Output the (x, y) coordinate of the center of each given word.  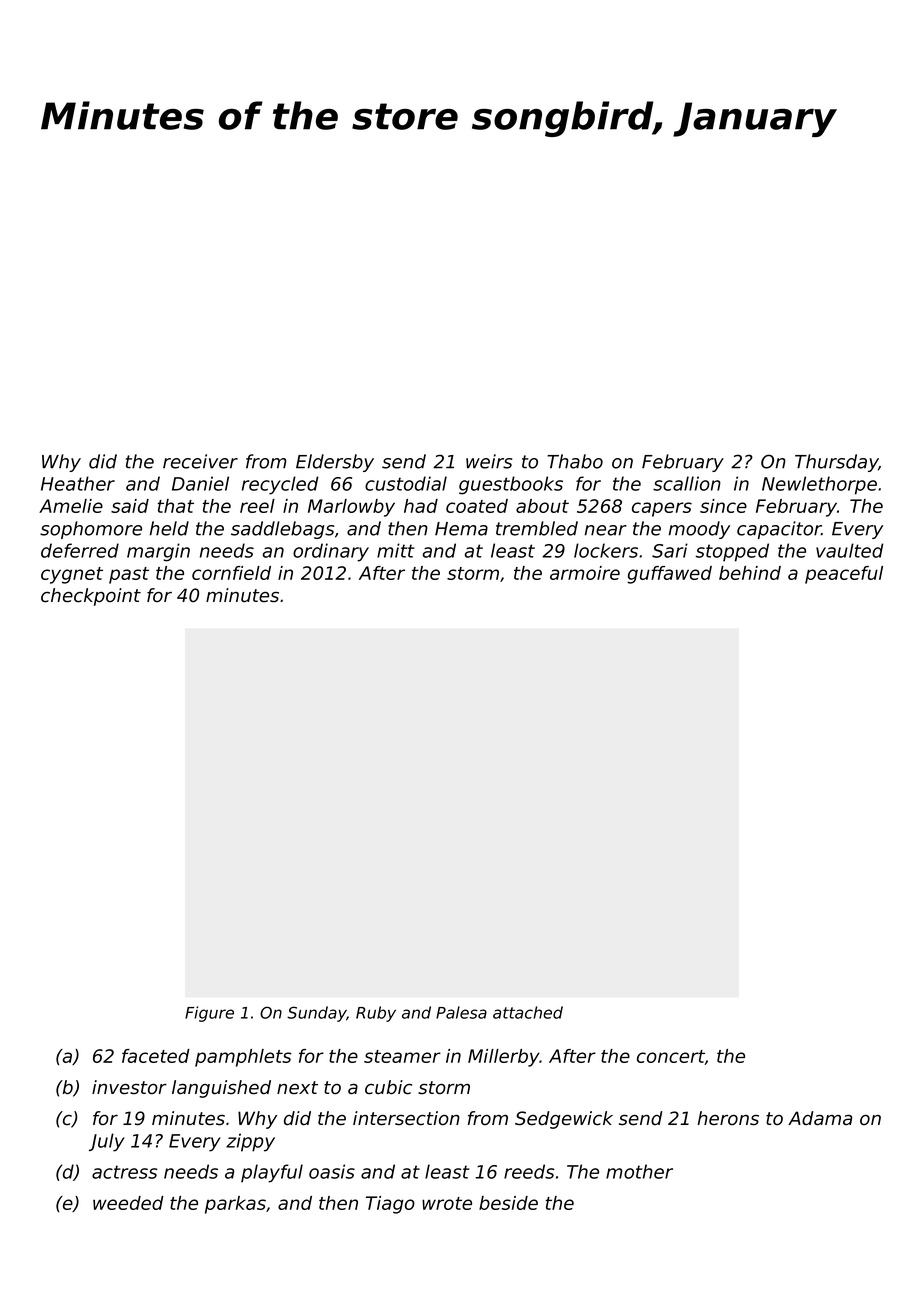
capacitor (779, 530)
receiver (200, 461)
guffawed (669, 575)
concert (671, 1056)
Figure (209, 1014)
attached (528, 1012)
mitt (396, 550)
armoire (585, 573)
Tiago (390, 1205)
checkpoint (91, 597)
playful (272, 1173)
